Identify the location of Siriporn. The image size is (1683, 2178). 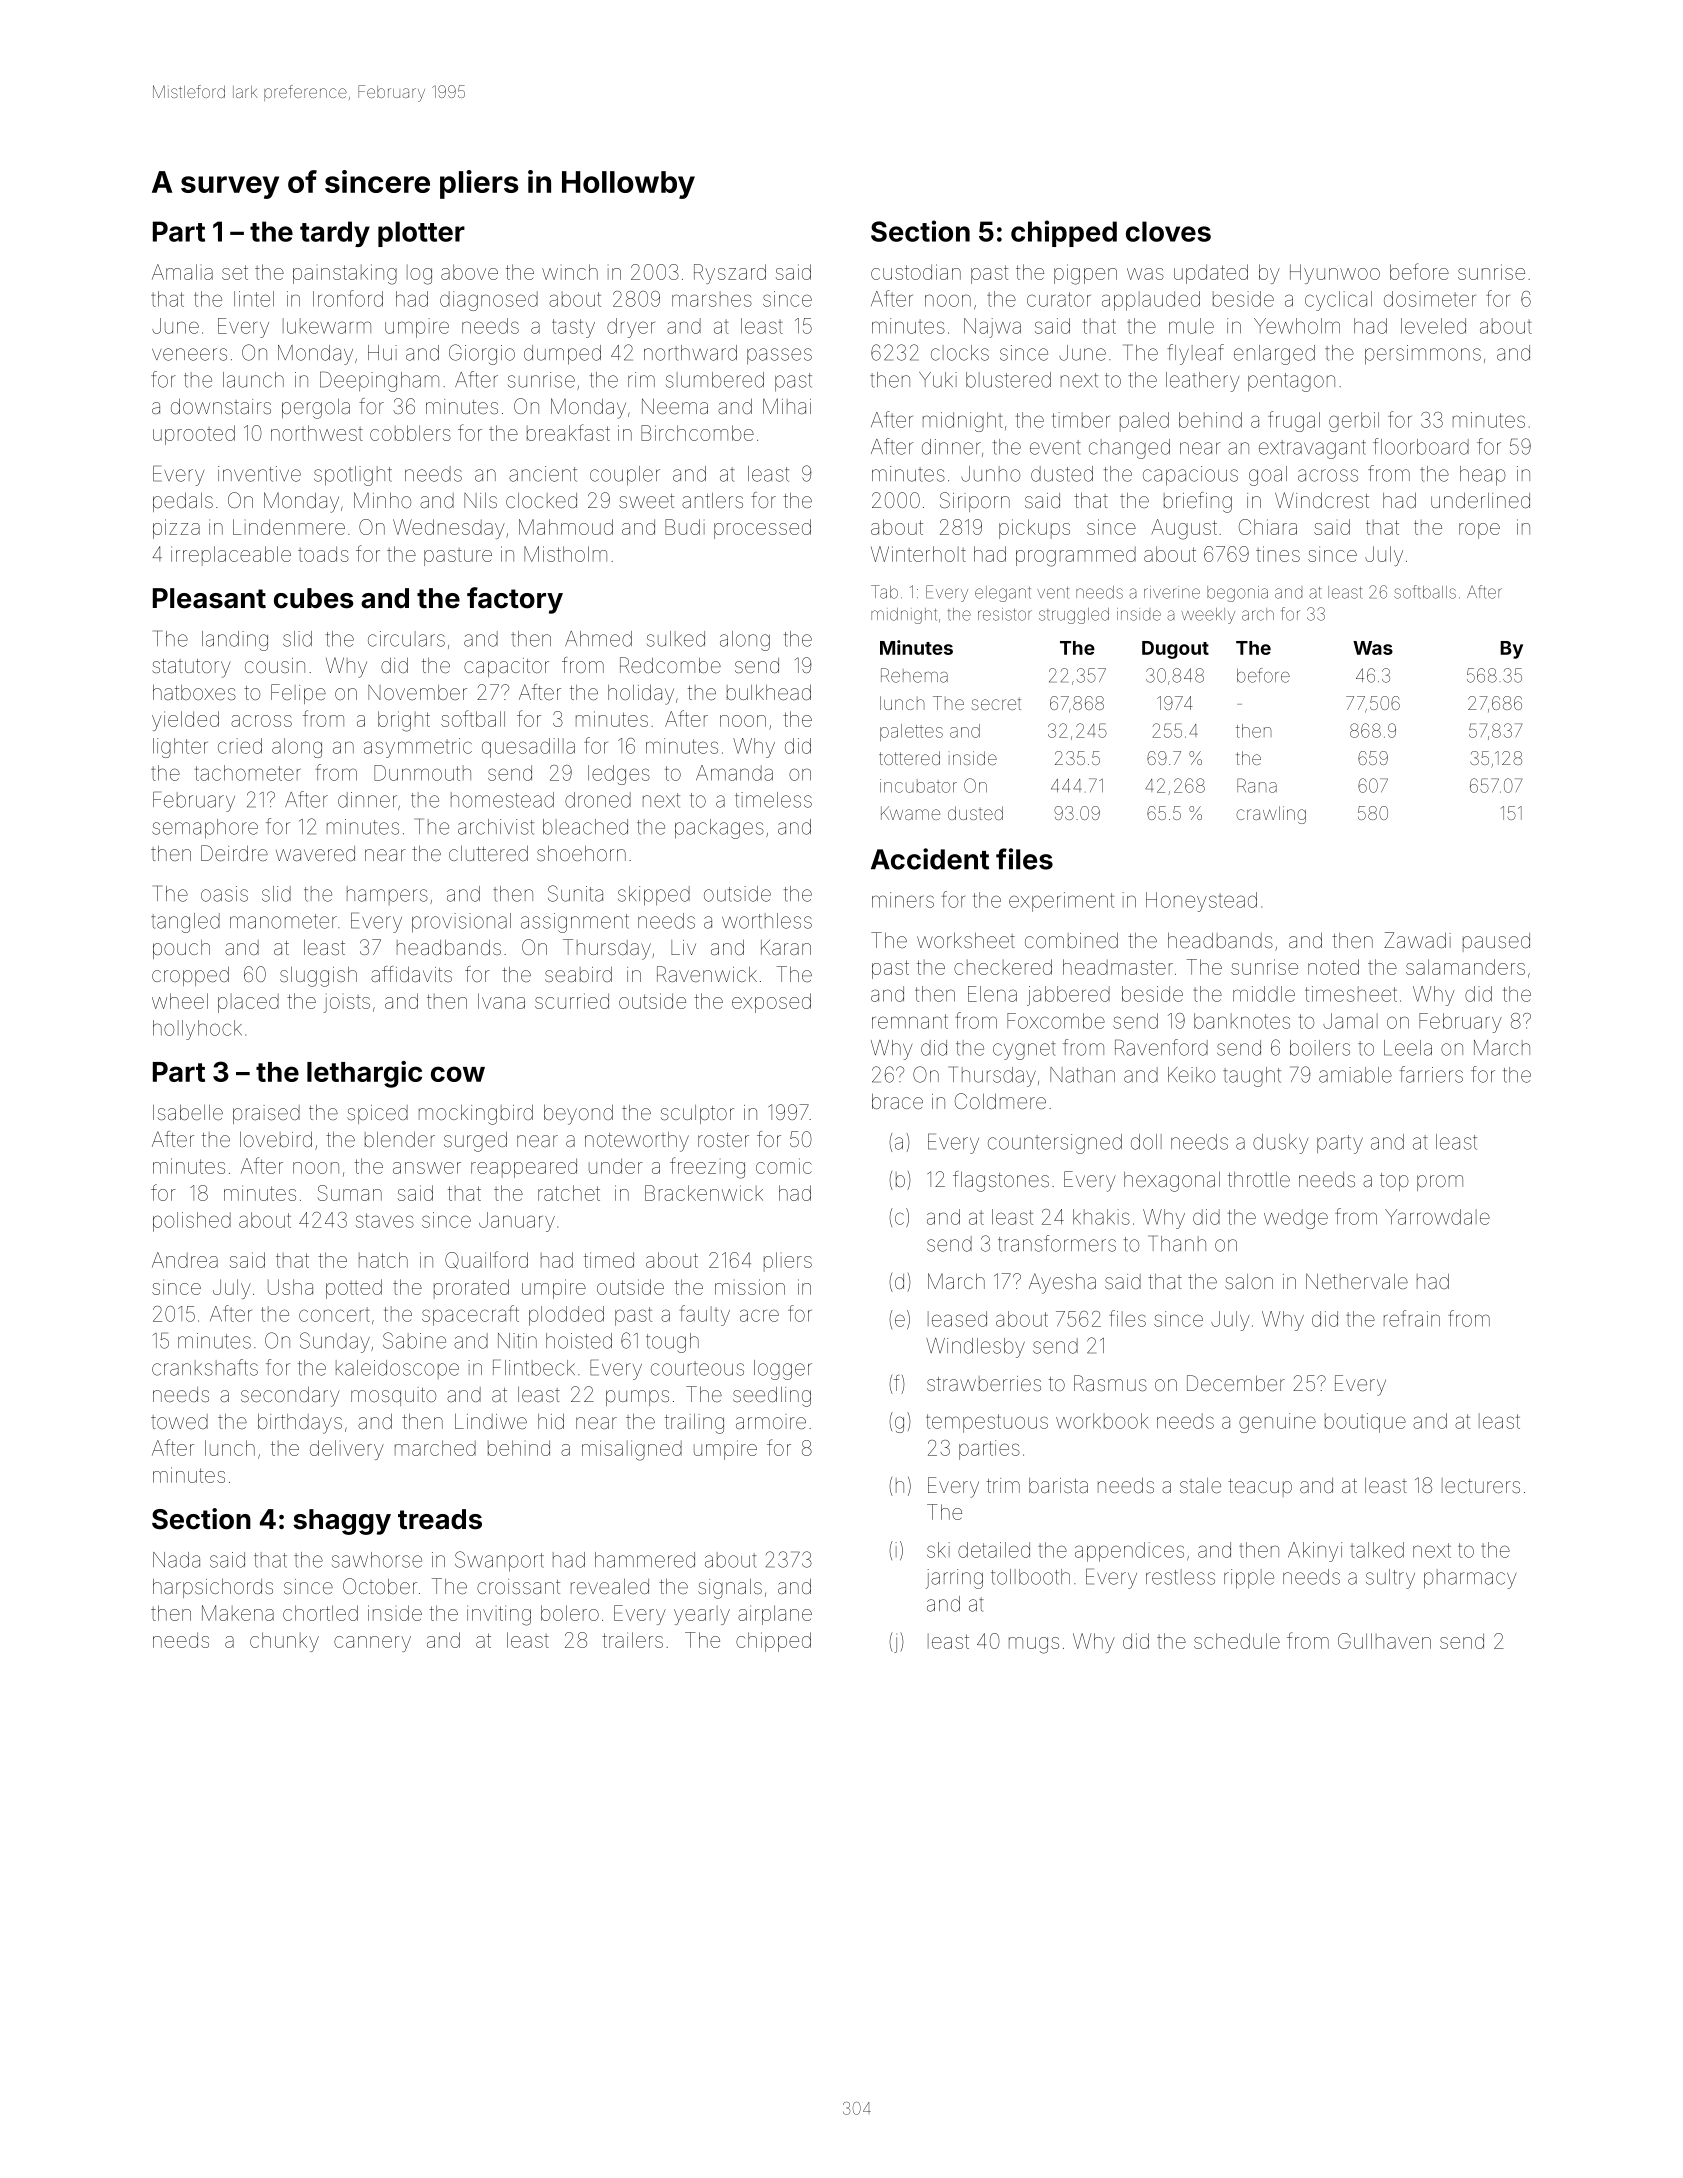
(975, 502).
